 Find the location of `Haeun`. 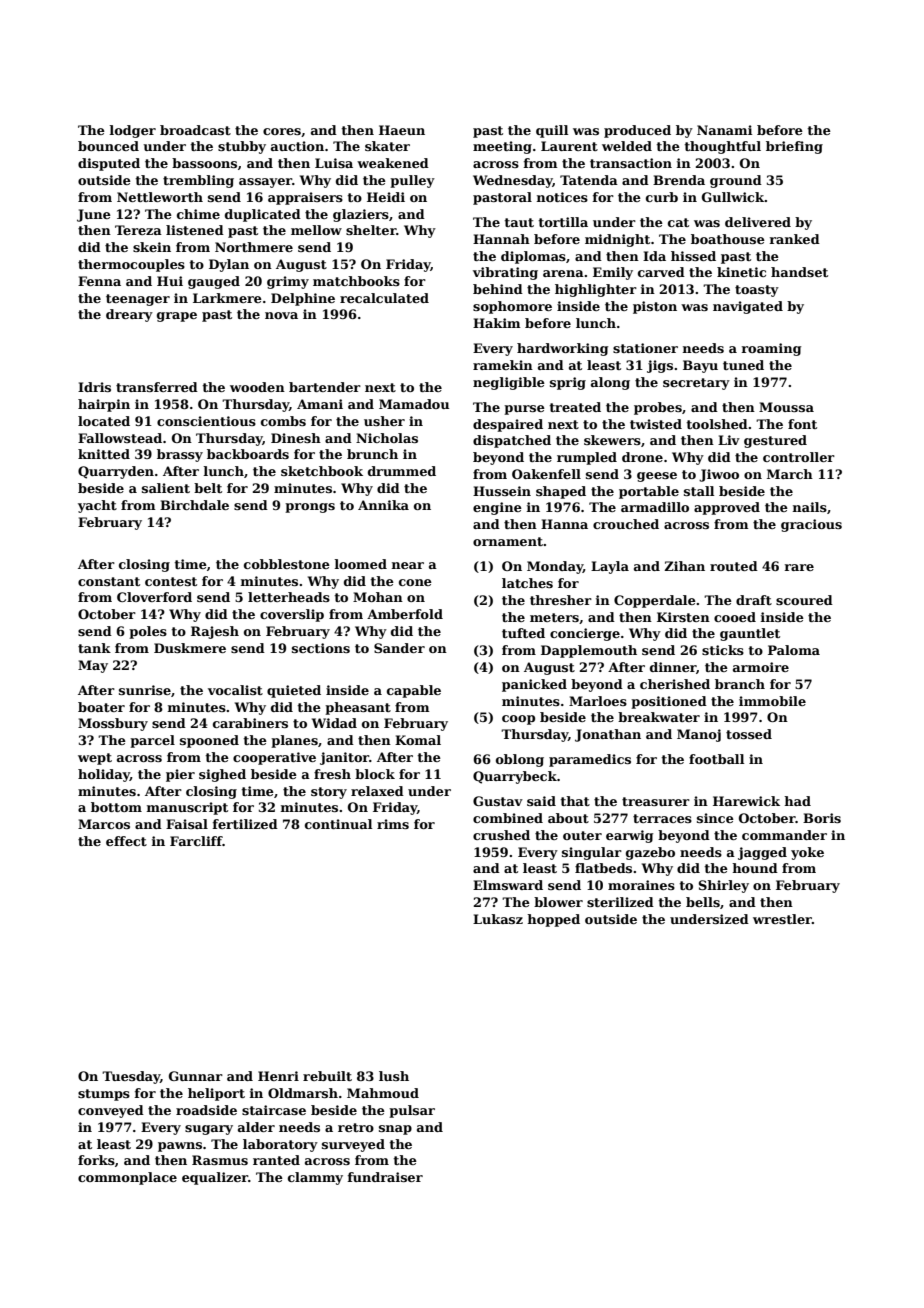

Haeun is located at coordinates (402, 130).
